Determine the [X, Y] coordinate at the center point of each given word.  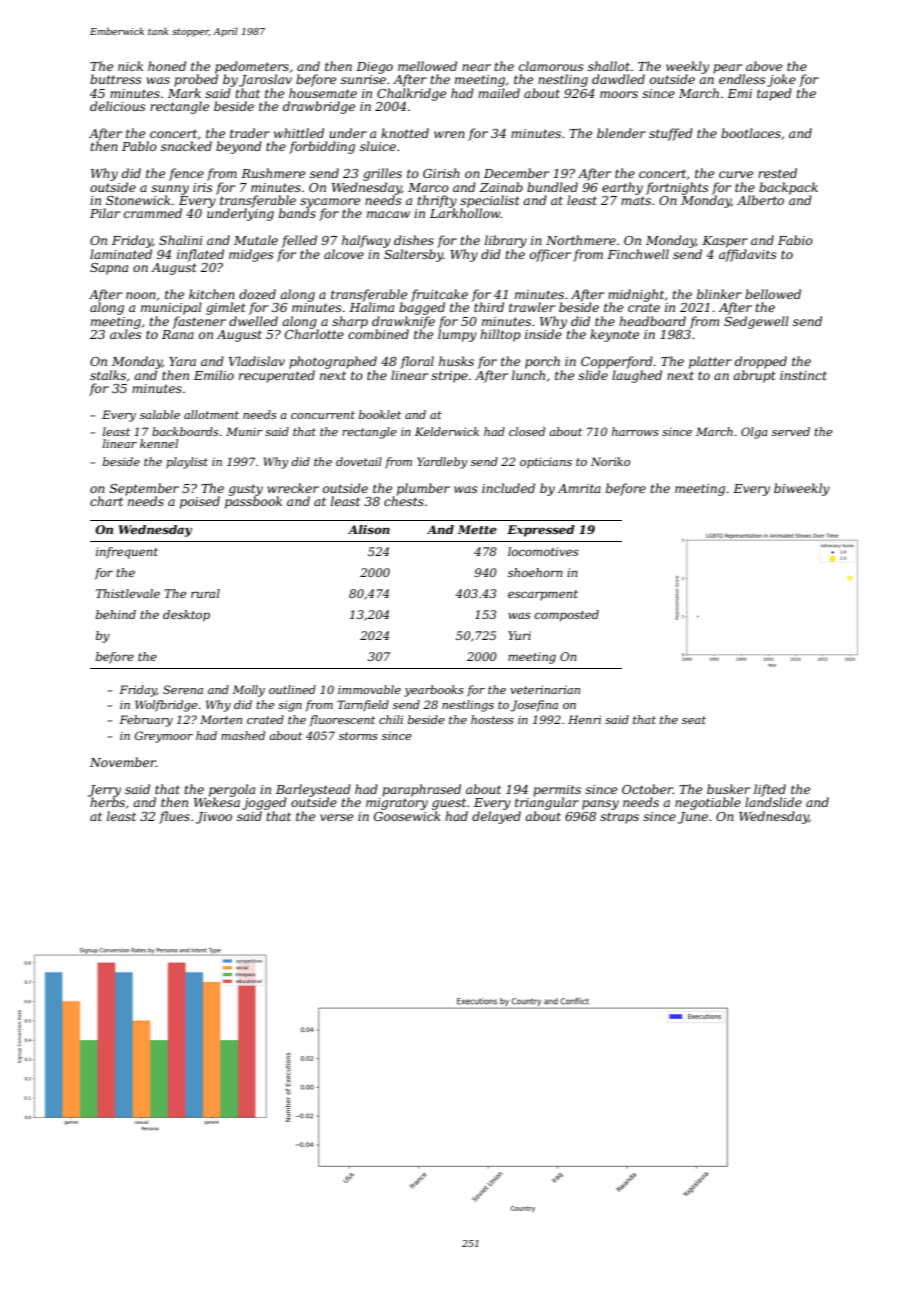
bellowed [773, 294]
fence [186, 174]
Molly [248, 691]
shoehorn [535, 572]
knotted [405, 133]
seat [694, 720]
